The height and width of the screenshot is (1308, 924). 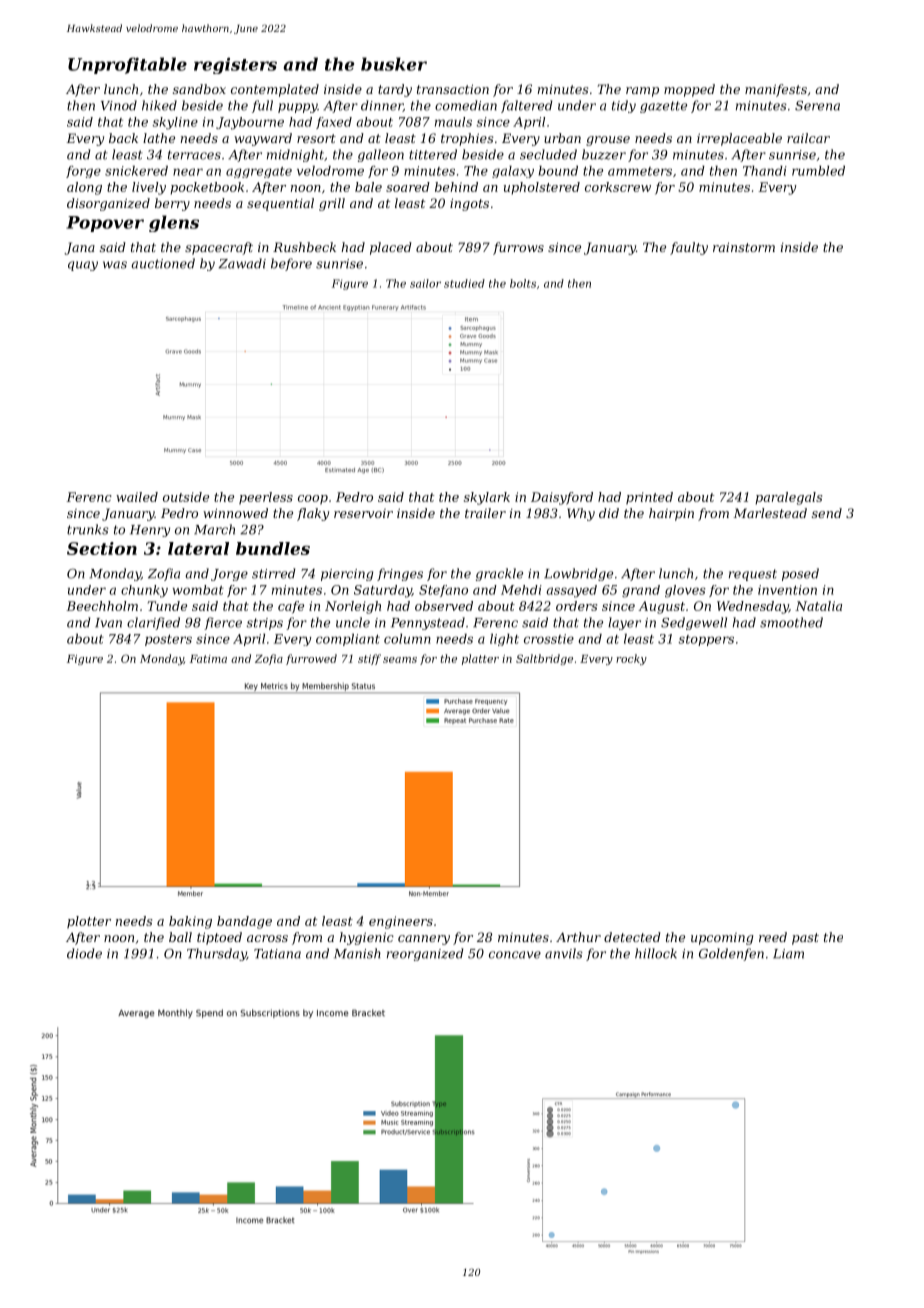 What do you see at coordinates (391, 248) in the screenshot?
I see `placed` at bounding box center [391, 248].
